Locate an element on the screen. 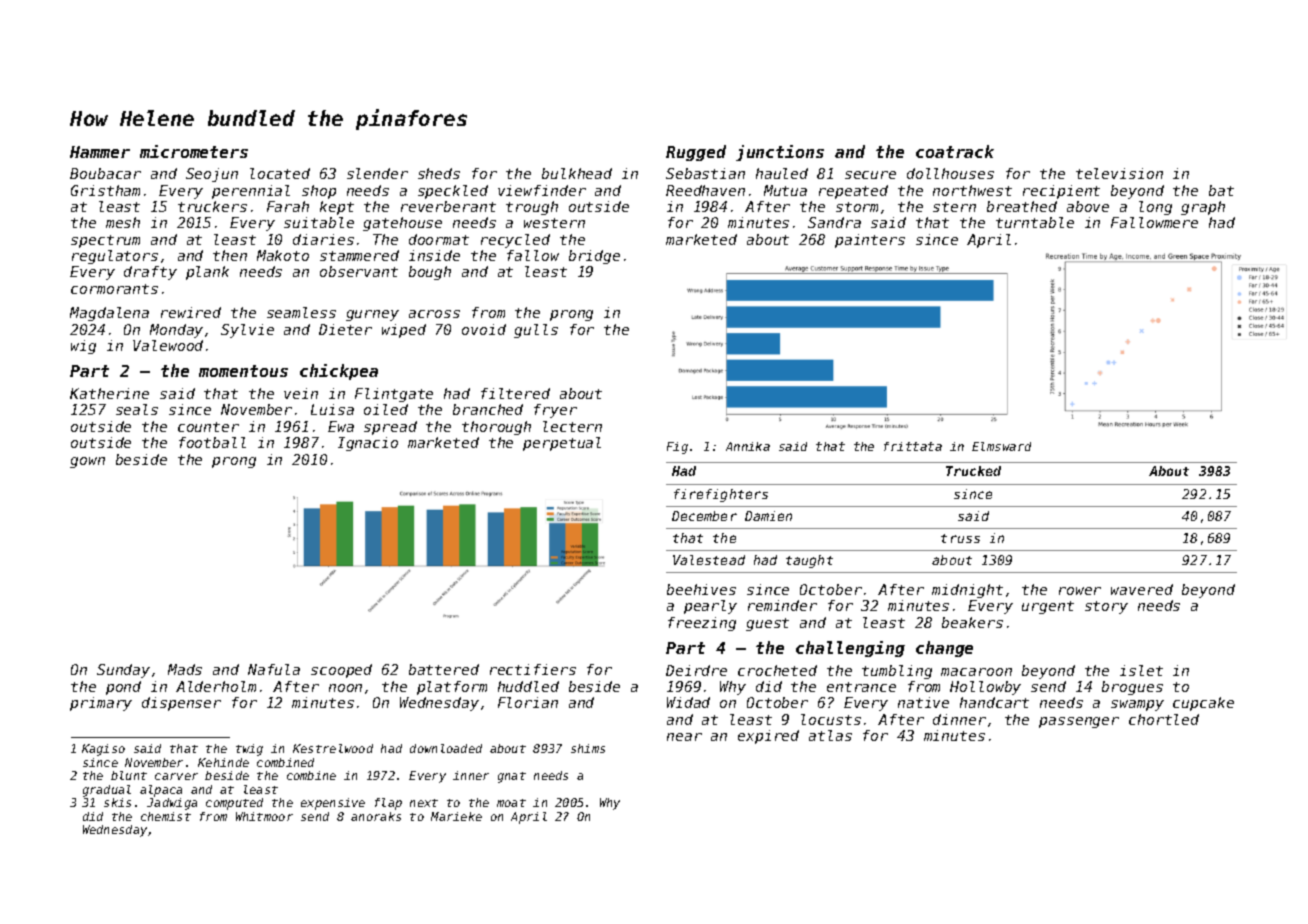  gulls is located at coordinates (536, 331).
